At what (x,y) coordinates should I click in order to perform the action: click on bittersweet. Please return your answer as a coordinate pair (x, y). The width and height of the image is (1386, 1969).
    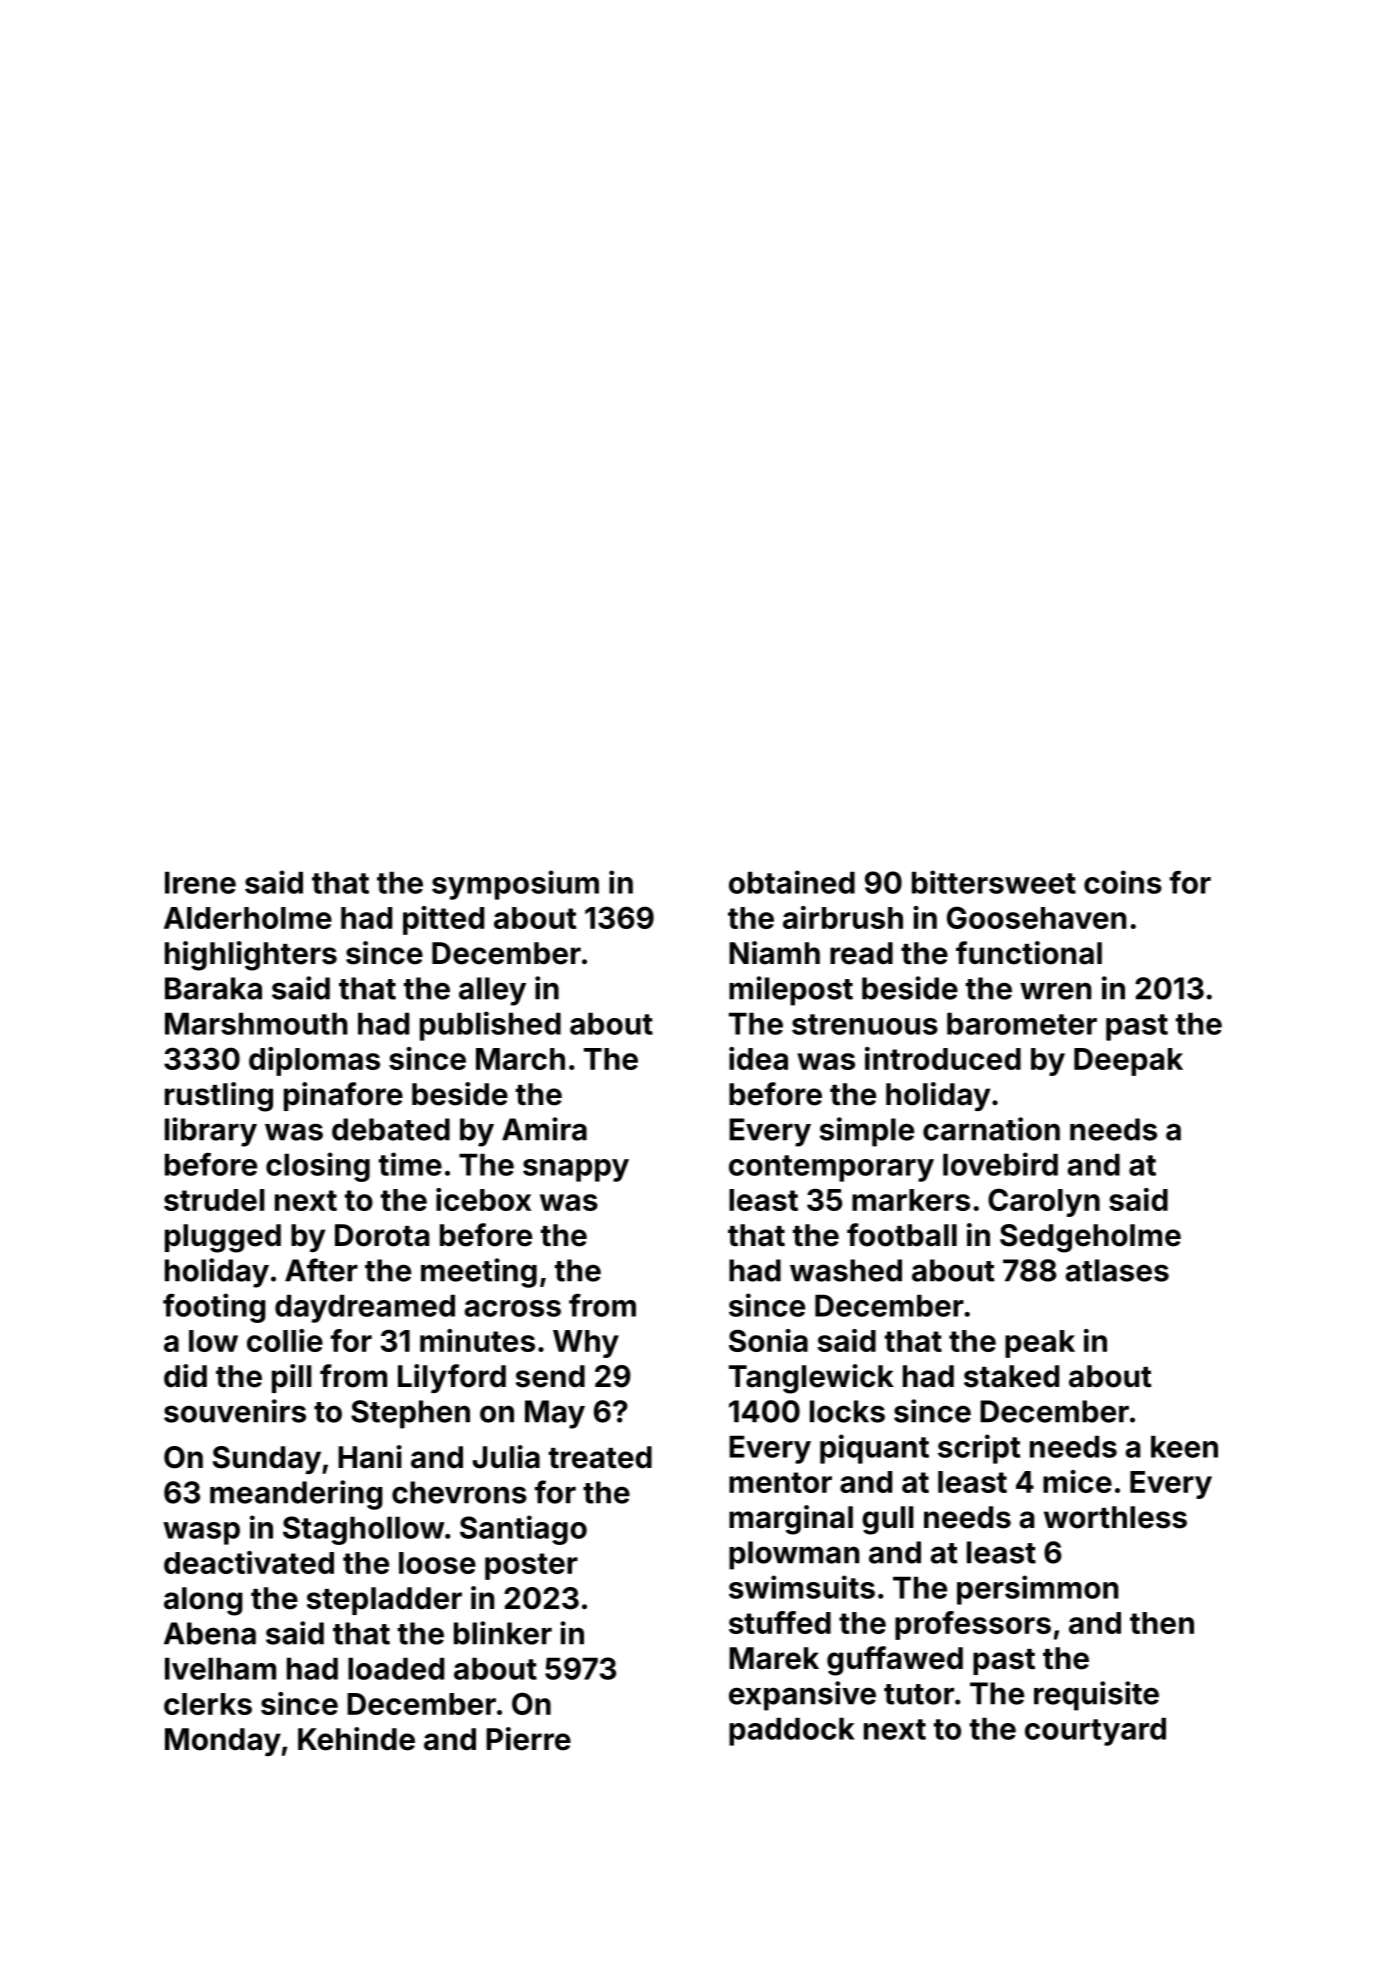
    Looking at the image, I should click on (994, 882).
